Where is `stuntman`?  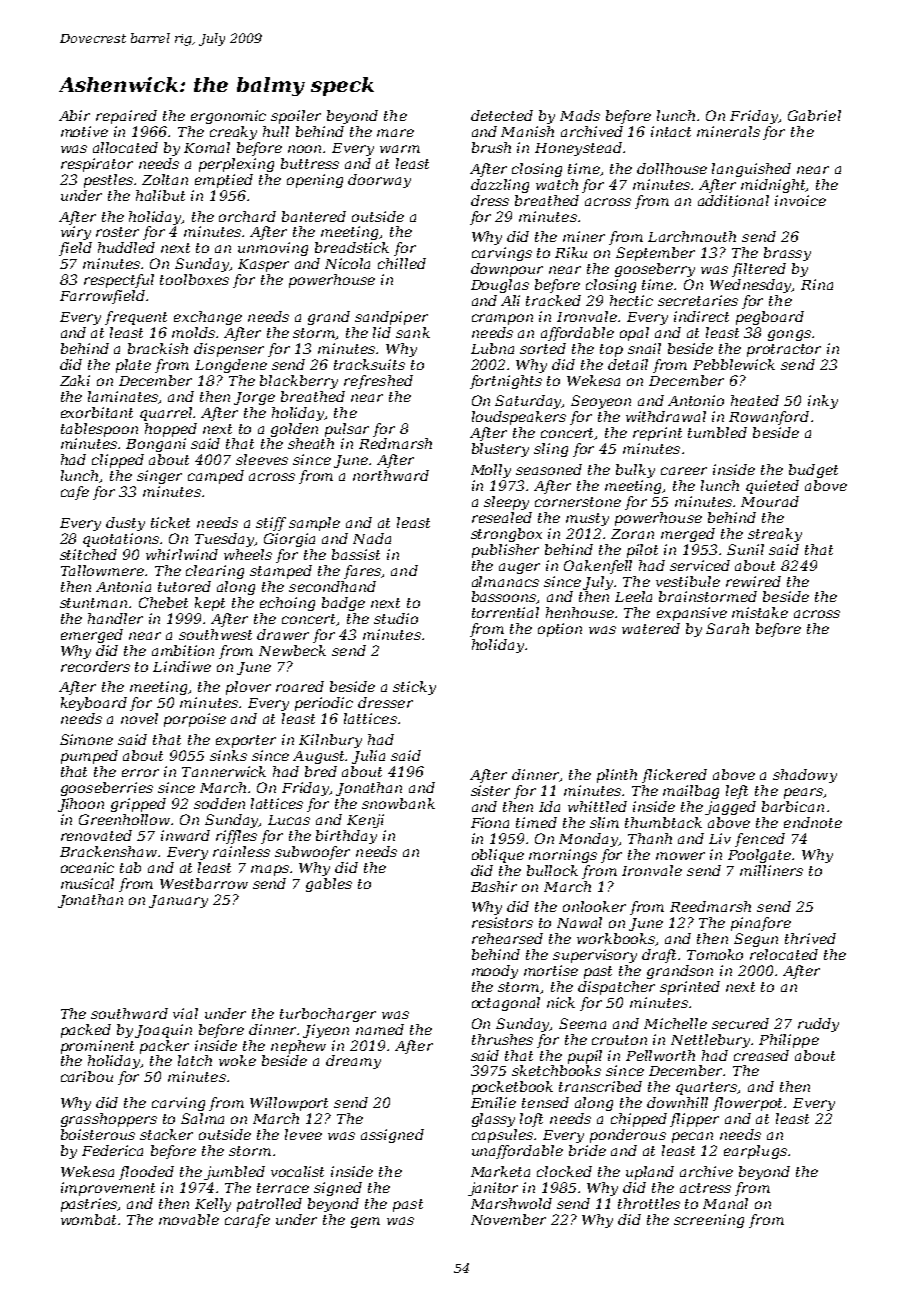
stuntman is located at coordinates (93, 603).
